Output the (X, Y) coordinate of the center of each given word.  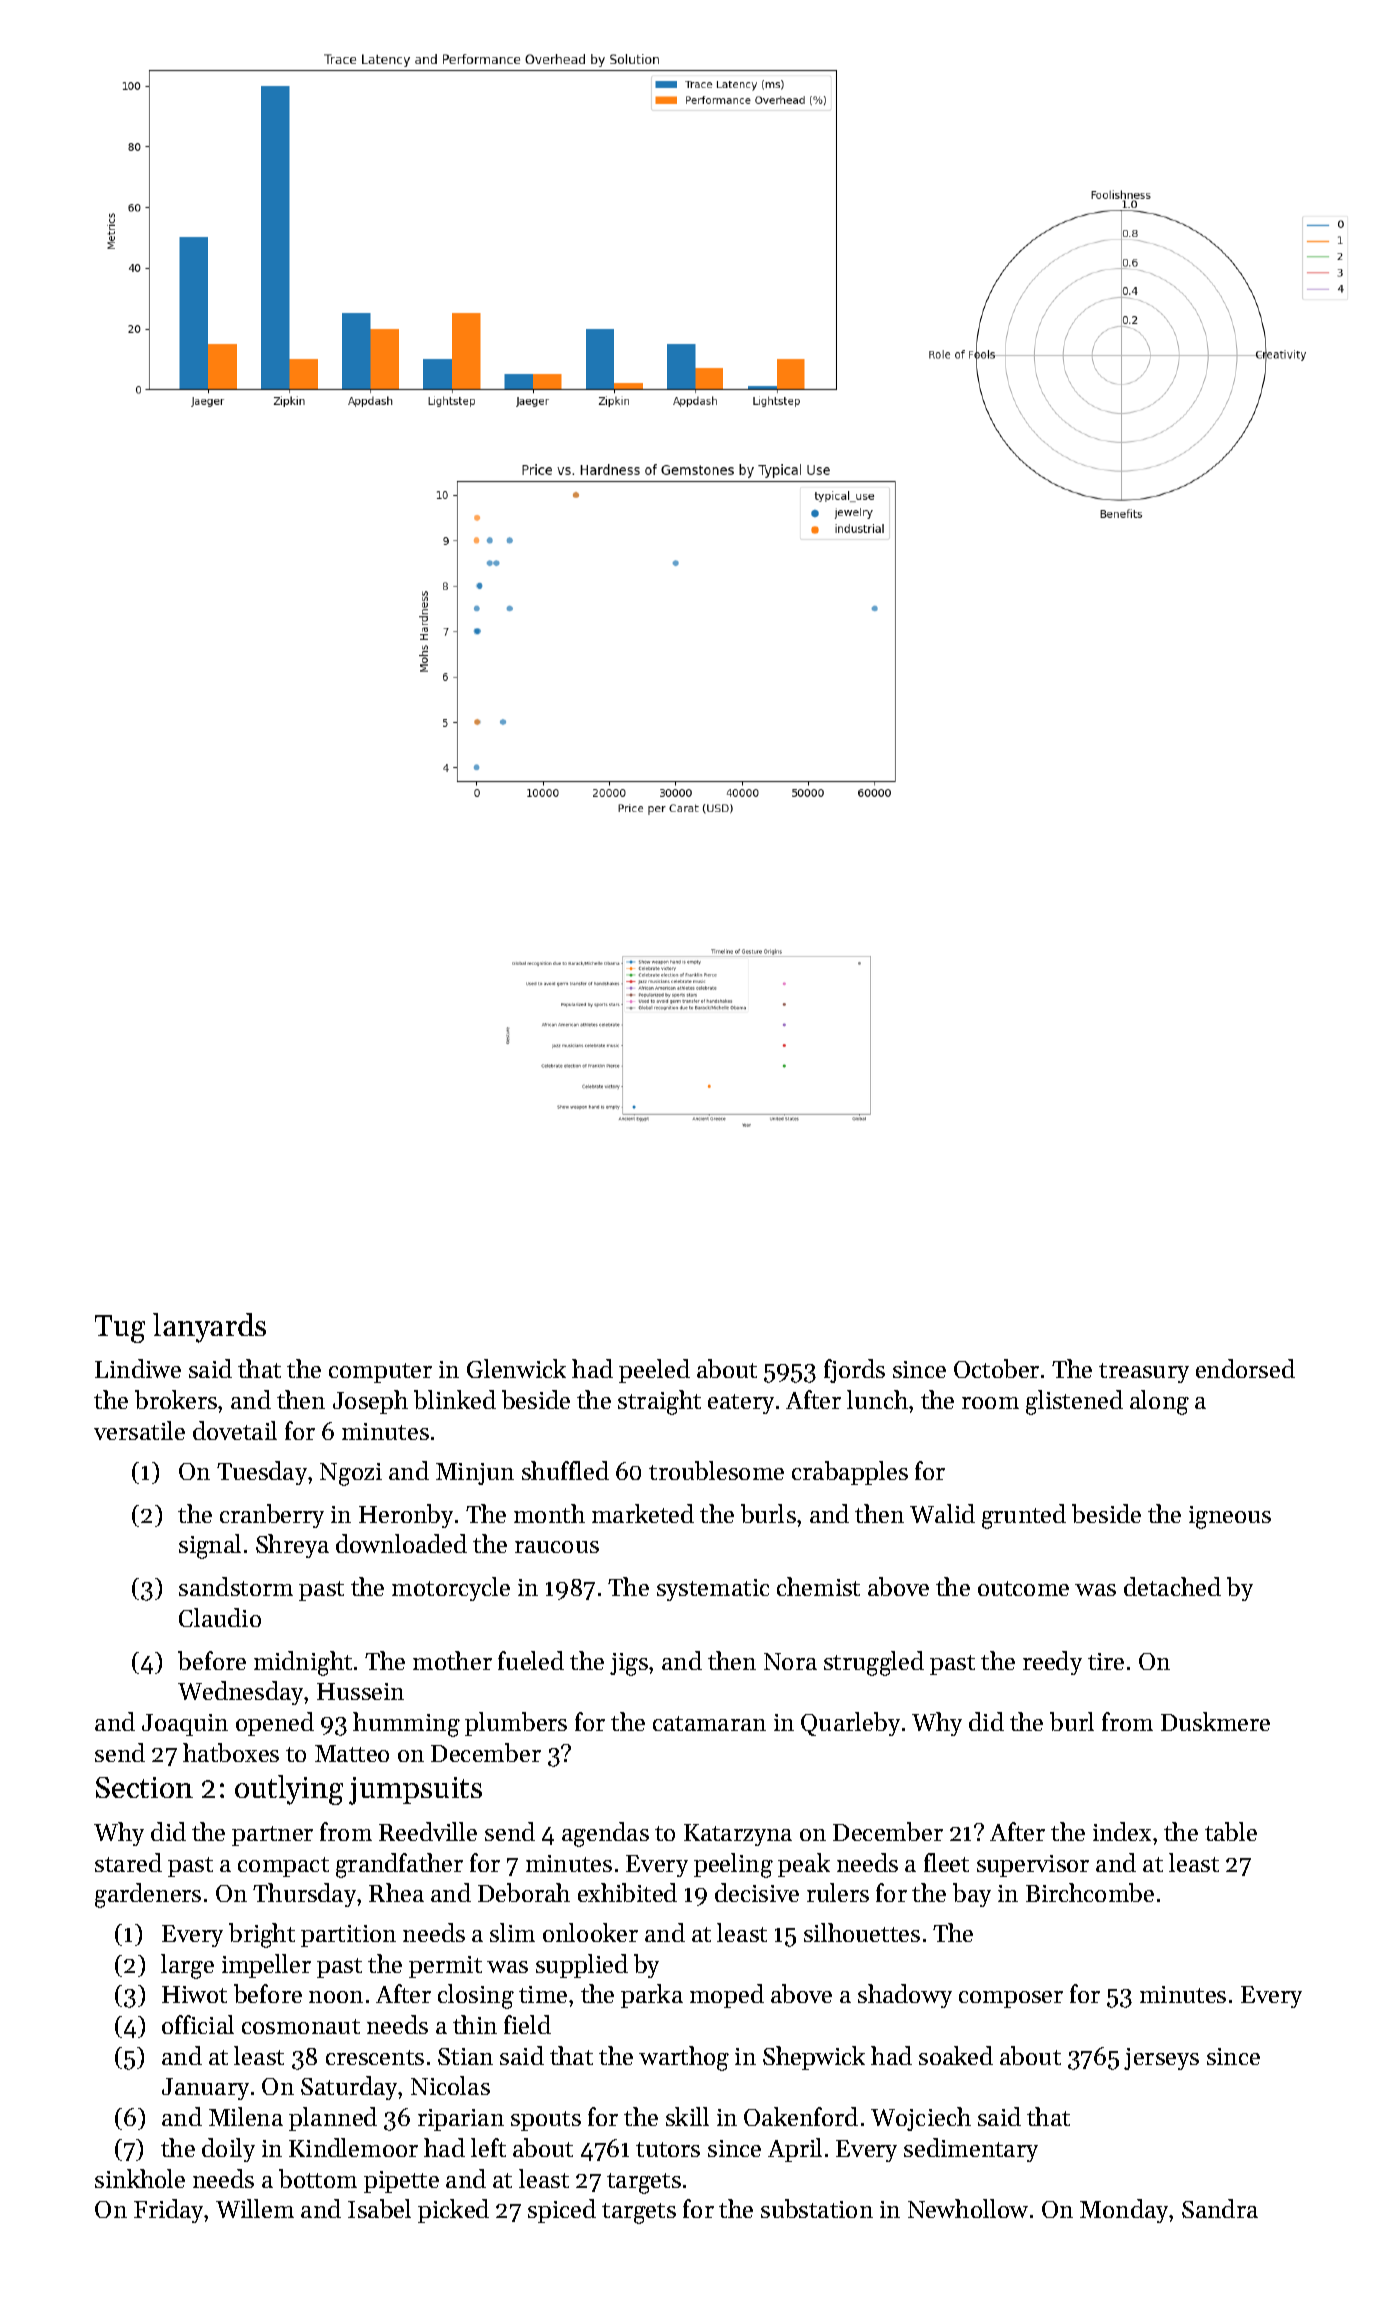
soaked (956, 2055)
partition (348, 1936)
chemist (818, 1586)
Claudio (220, 1617)
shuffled (565, 1470)
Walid (942, 1513)
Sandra (1220, 2208)
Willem (255, 2208)
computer (380, 1373)
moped (727, 1996)
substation (817, 2208)
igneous (1230, 1517)
